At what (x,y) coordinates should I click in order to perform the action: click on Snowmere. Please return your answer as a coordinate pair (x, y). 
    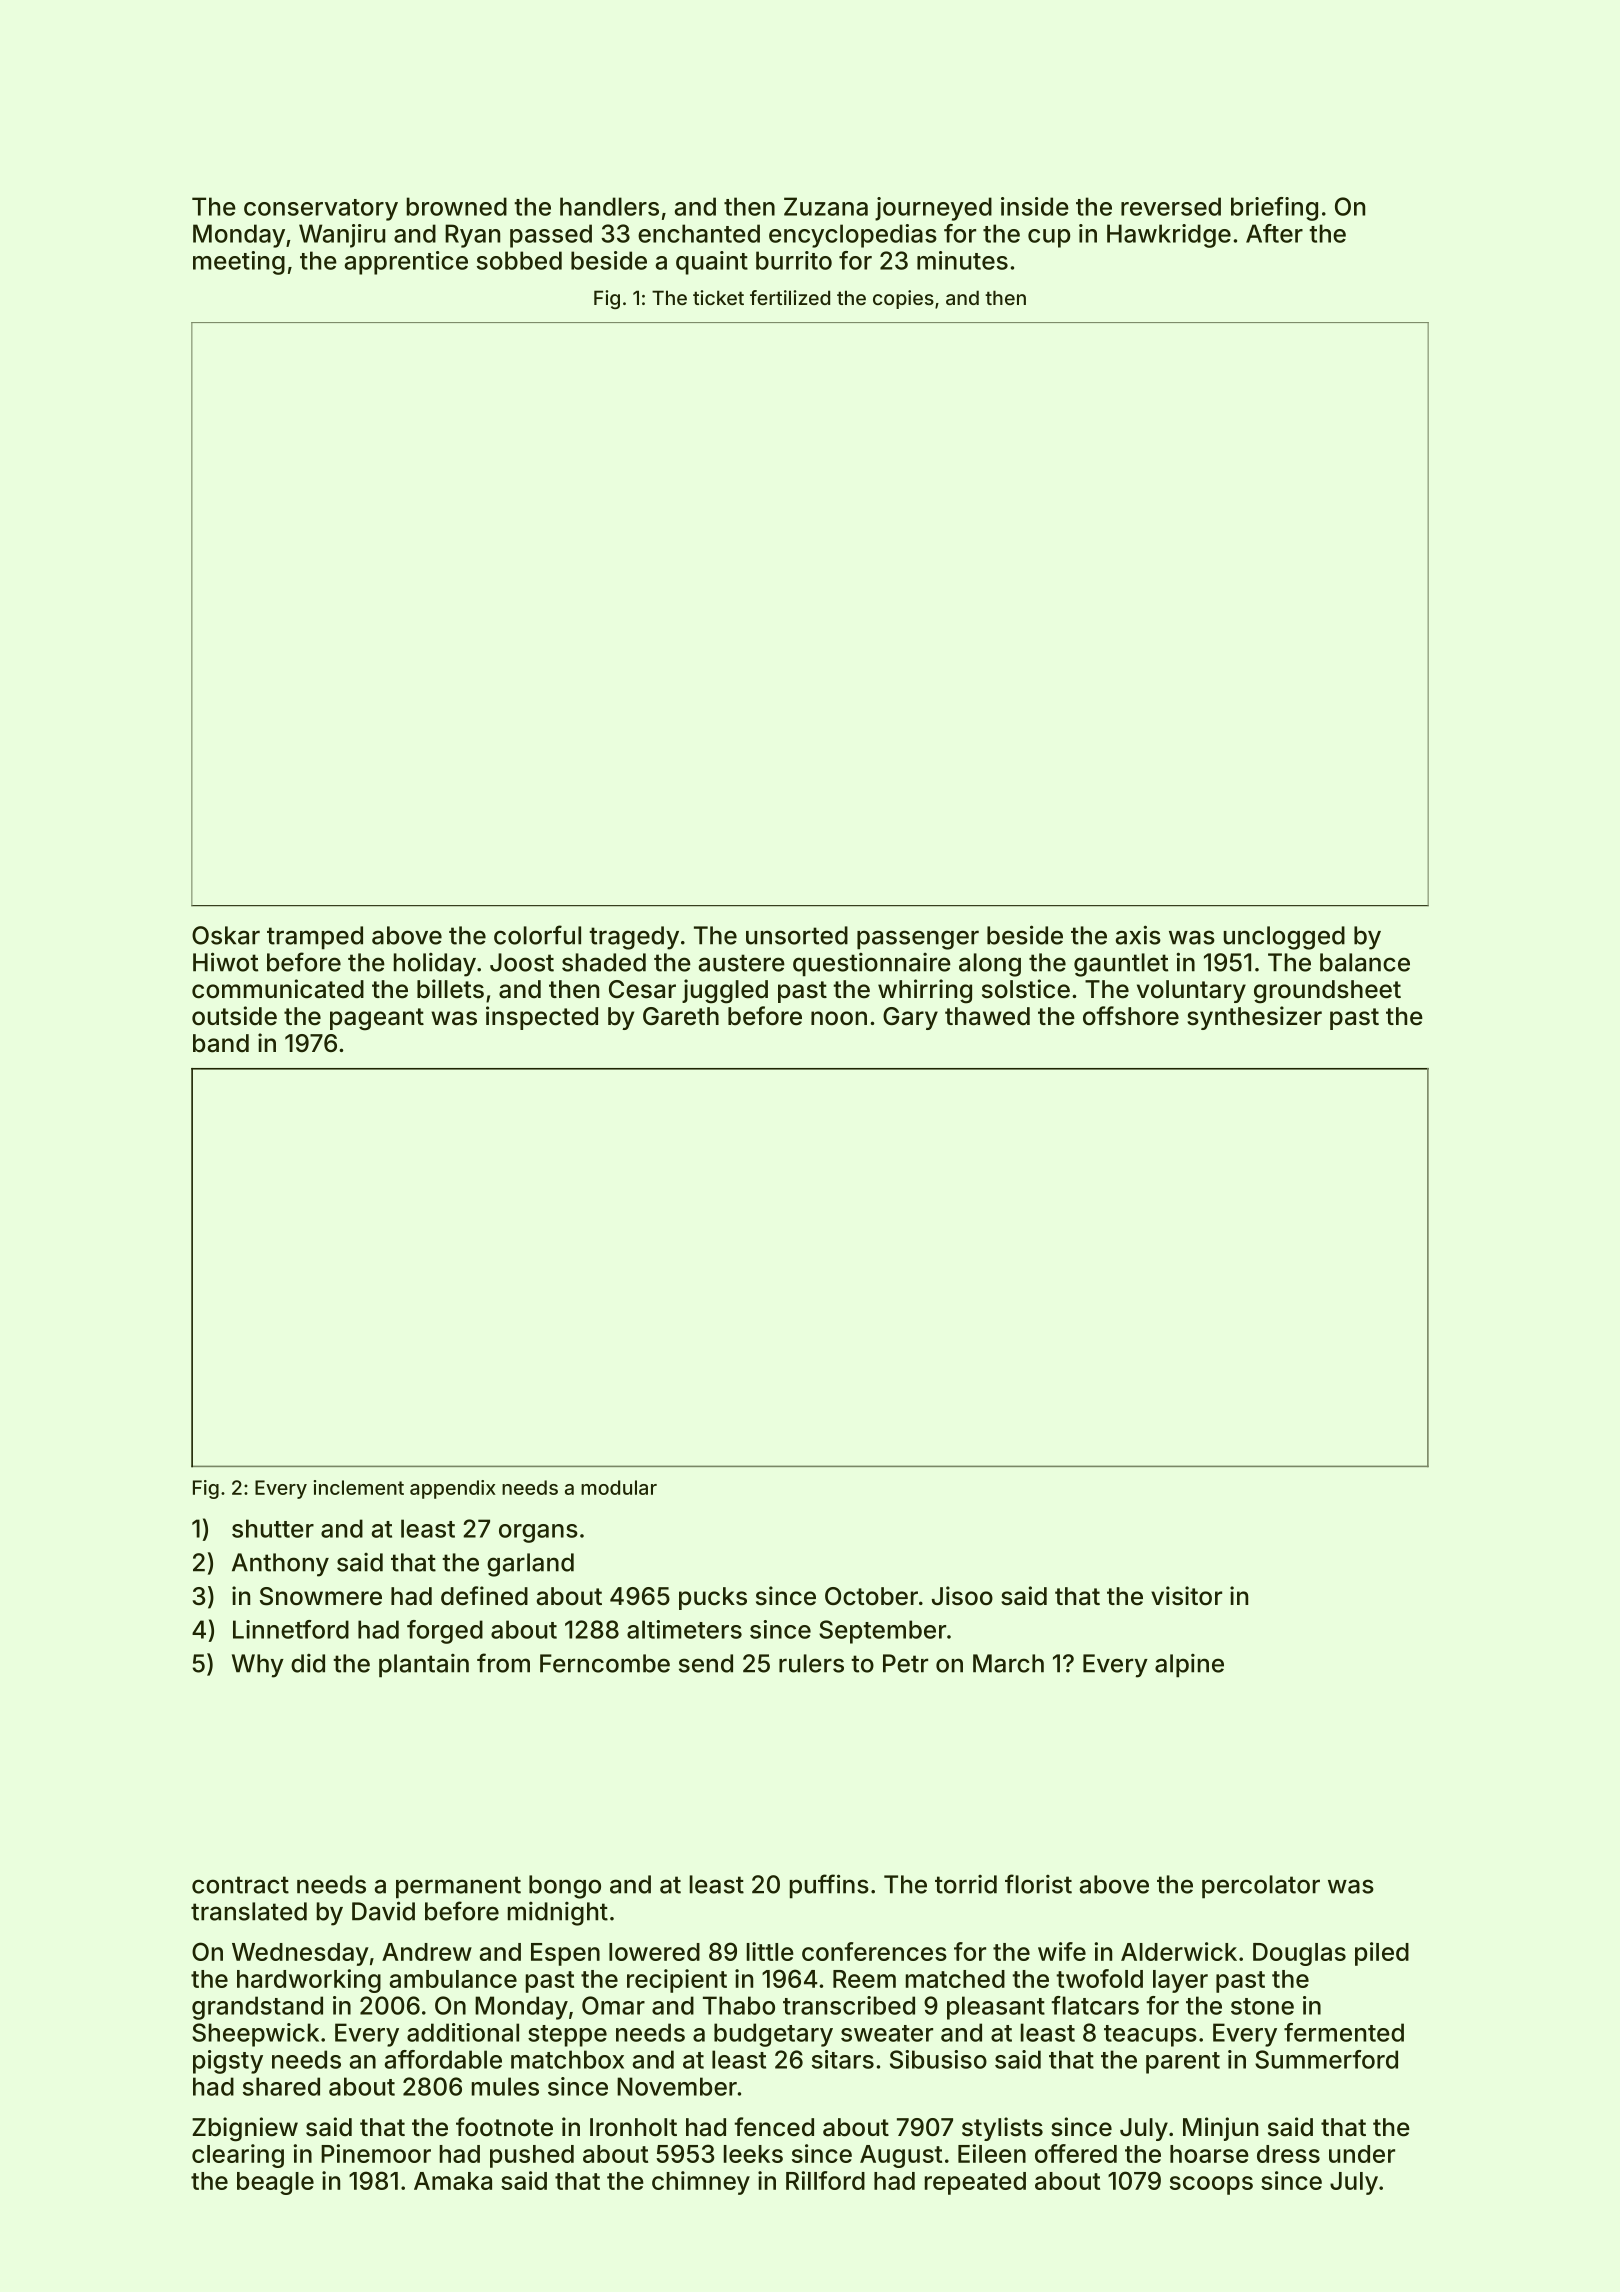
    Looking at the image, I should click on (321, 1596).
